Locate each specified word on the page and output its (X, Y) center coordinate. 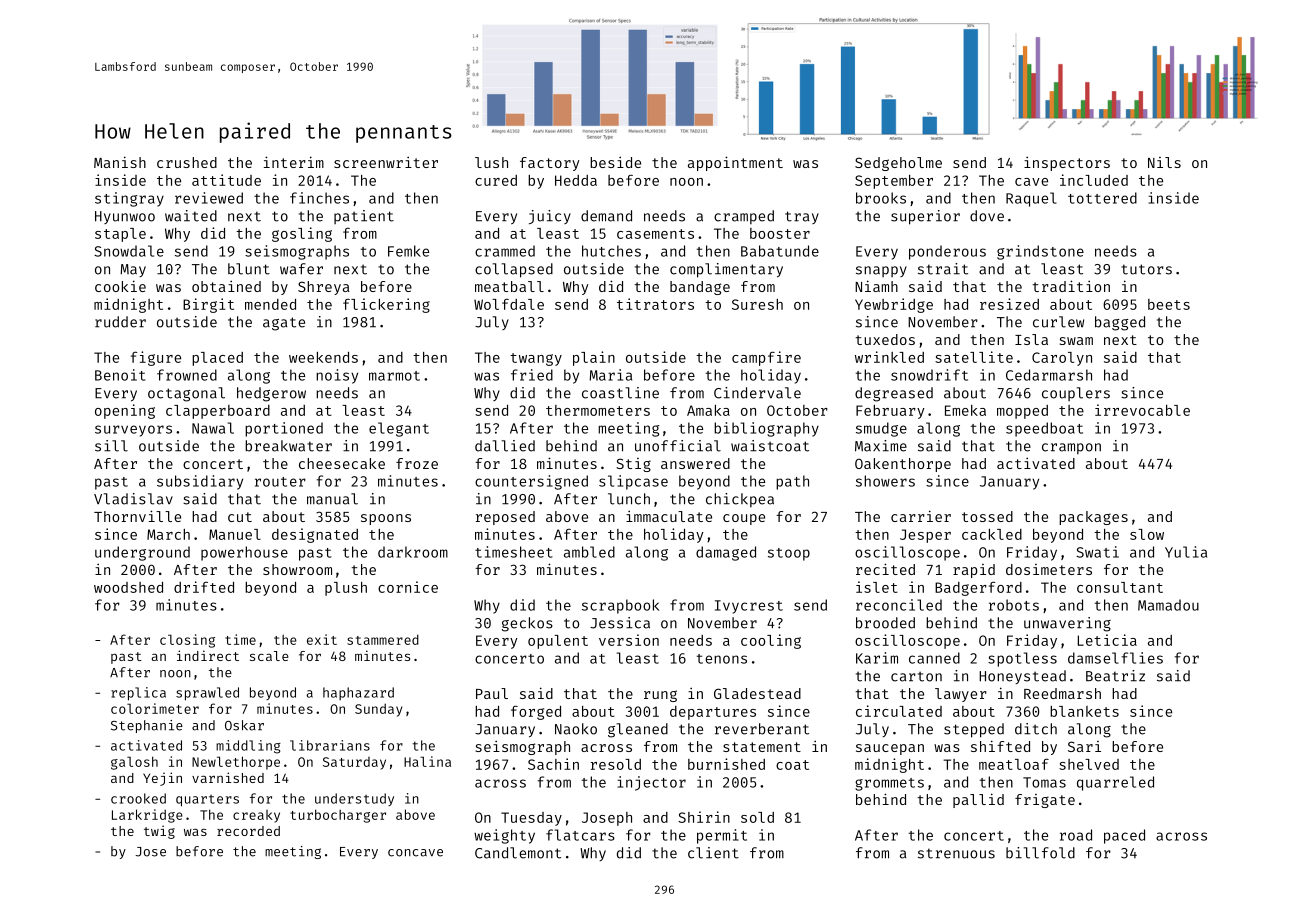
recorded (248, 831)
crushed (187, 162)
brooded (885, 623)
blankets (1084, 711)
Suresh (757, 304)
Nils (1164, 162)
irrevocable (1142, 410)
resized (1009, 304)
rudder (120, 322)
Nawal (213, 428)
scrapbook (620, 606)
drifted (204, 587)
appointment (735, 163)
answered (695, 463)
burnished (726, 764)
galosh (134, 763)
